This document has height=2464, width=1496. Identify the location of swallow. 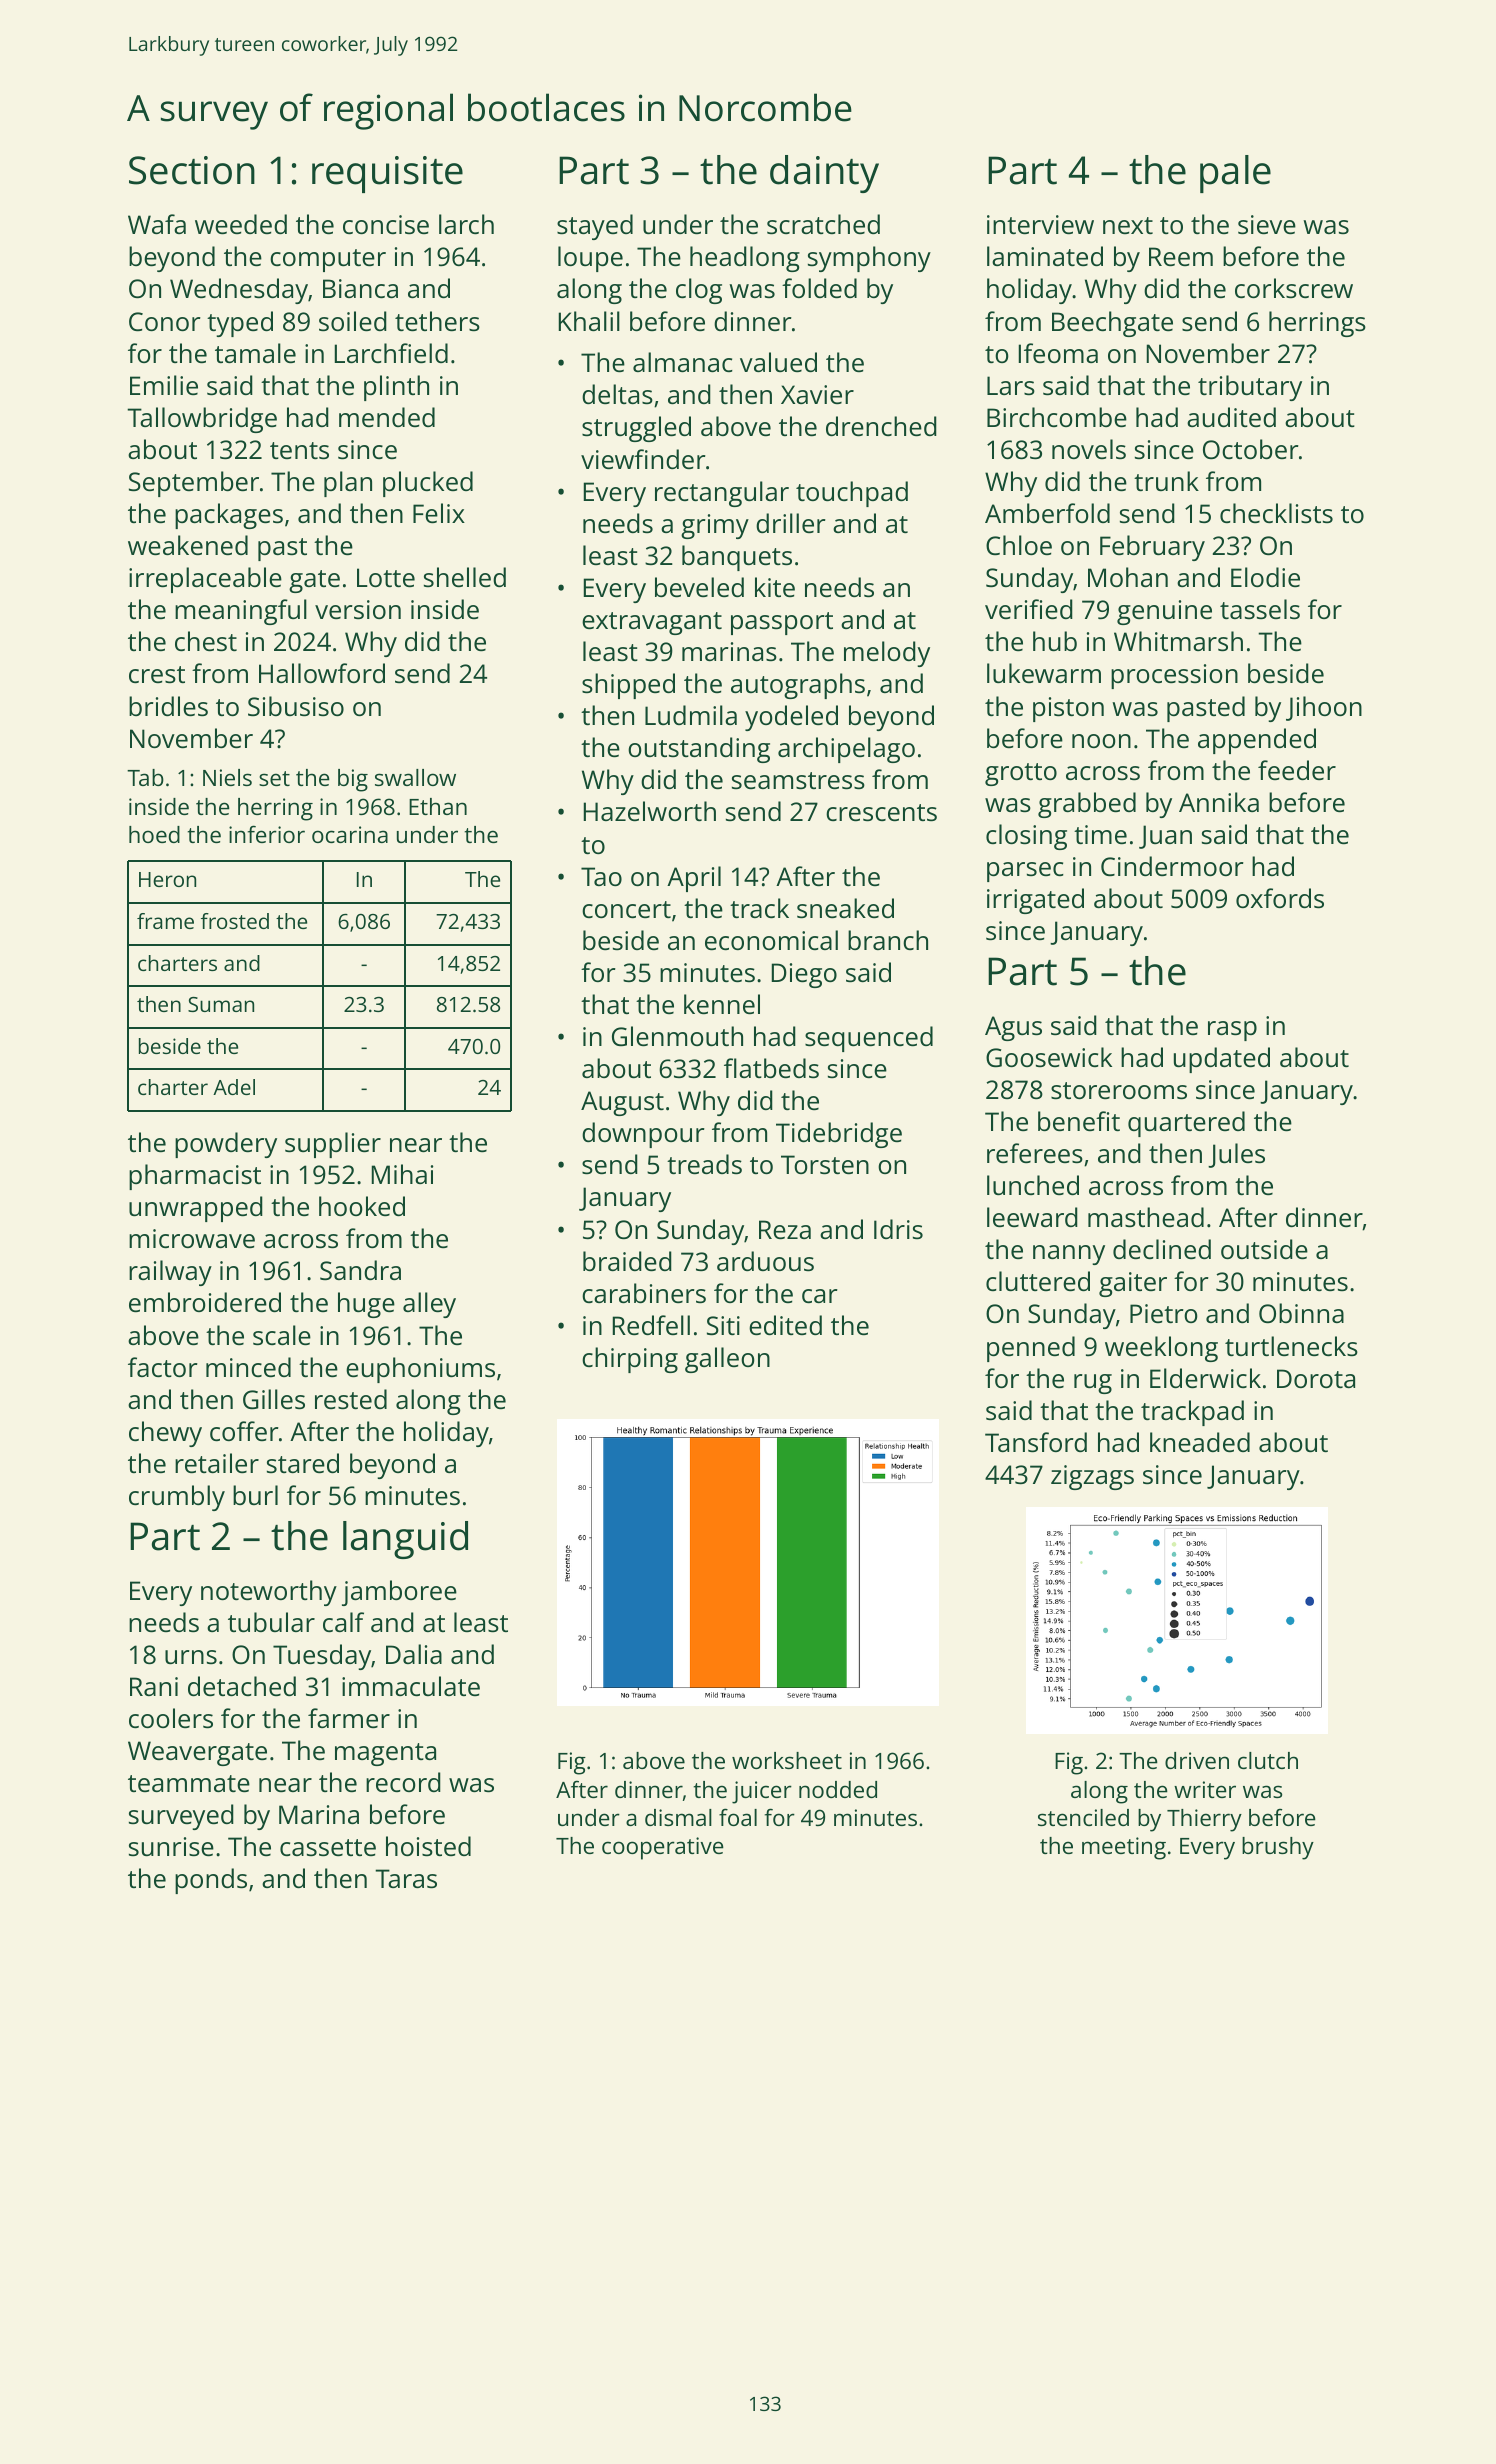
(415, 777).
